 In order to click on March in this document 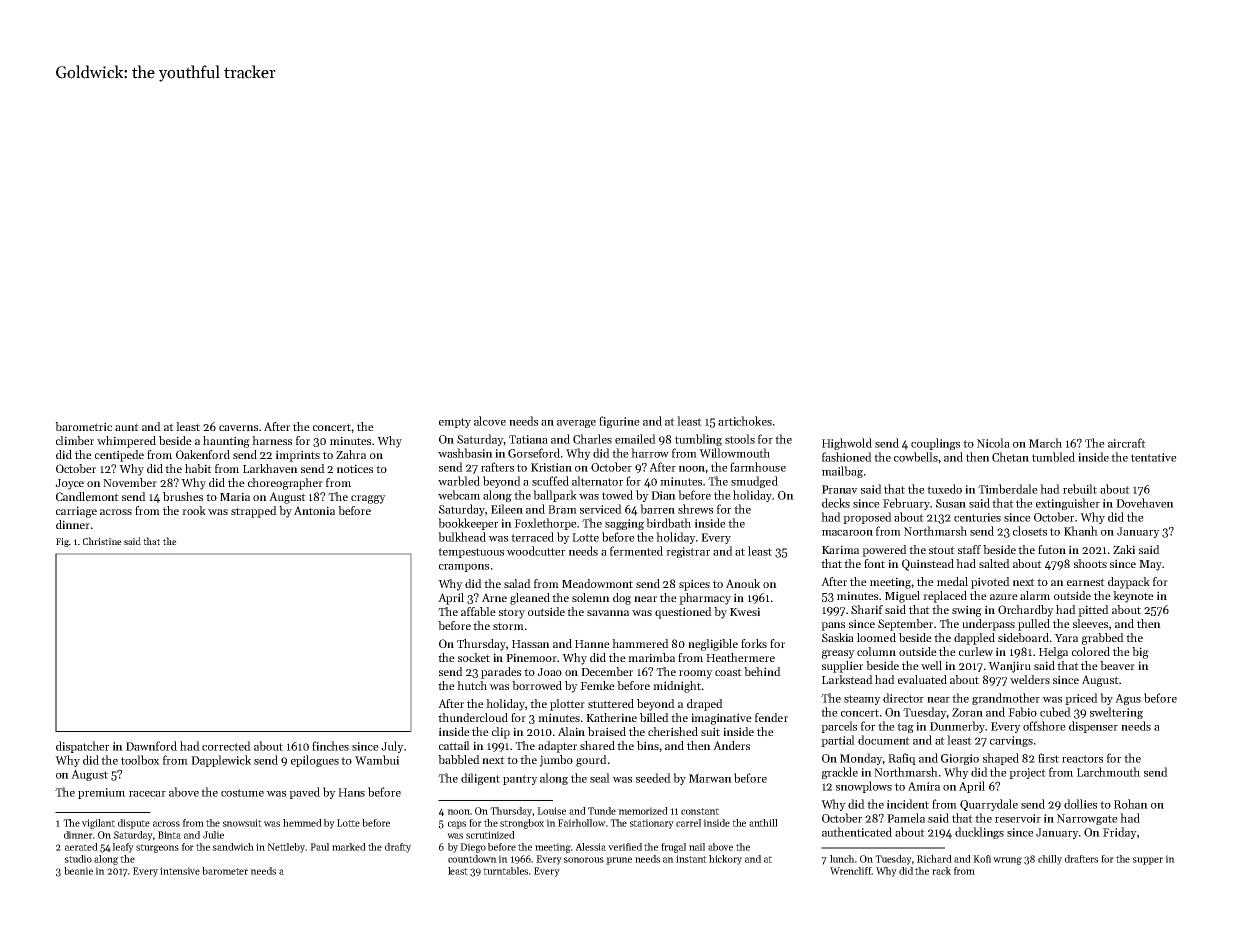, I will do `click(1045, 443)`.
